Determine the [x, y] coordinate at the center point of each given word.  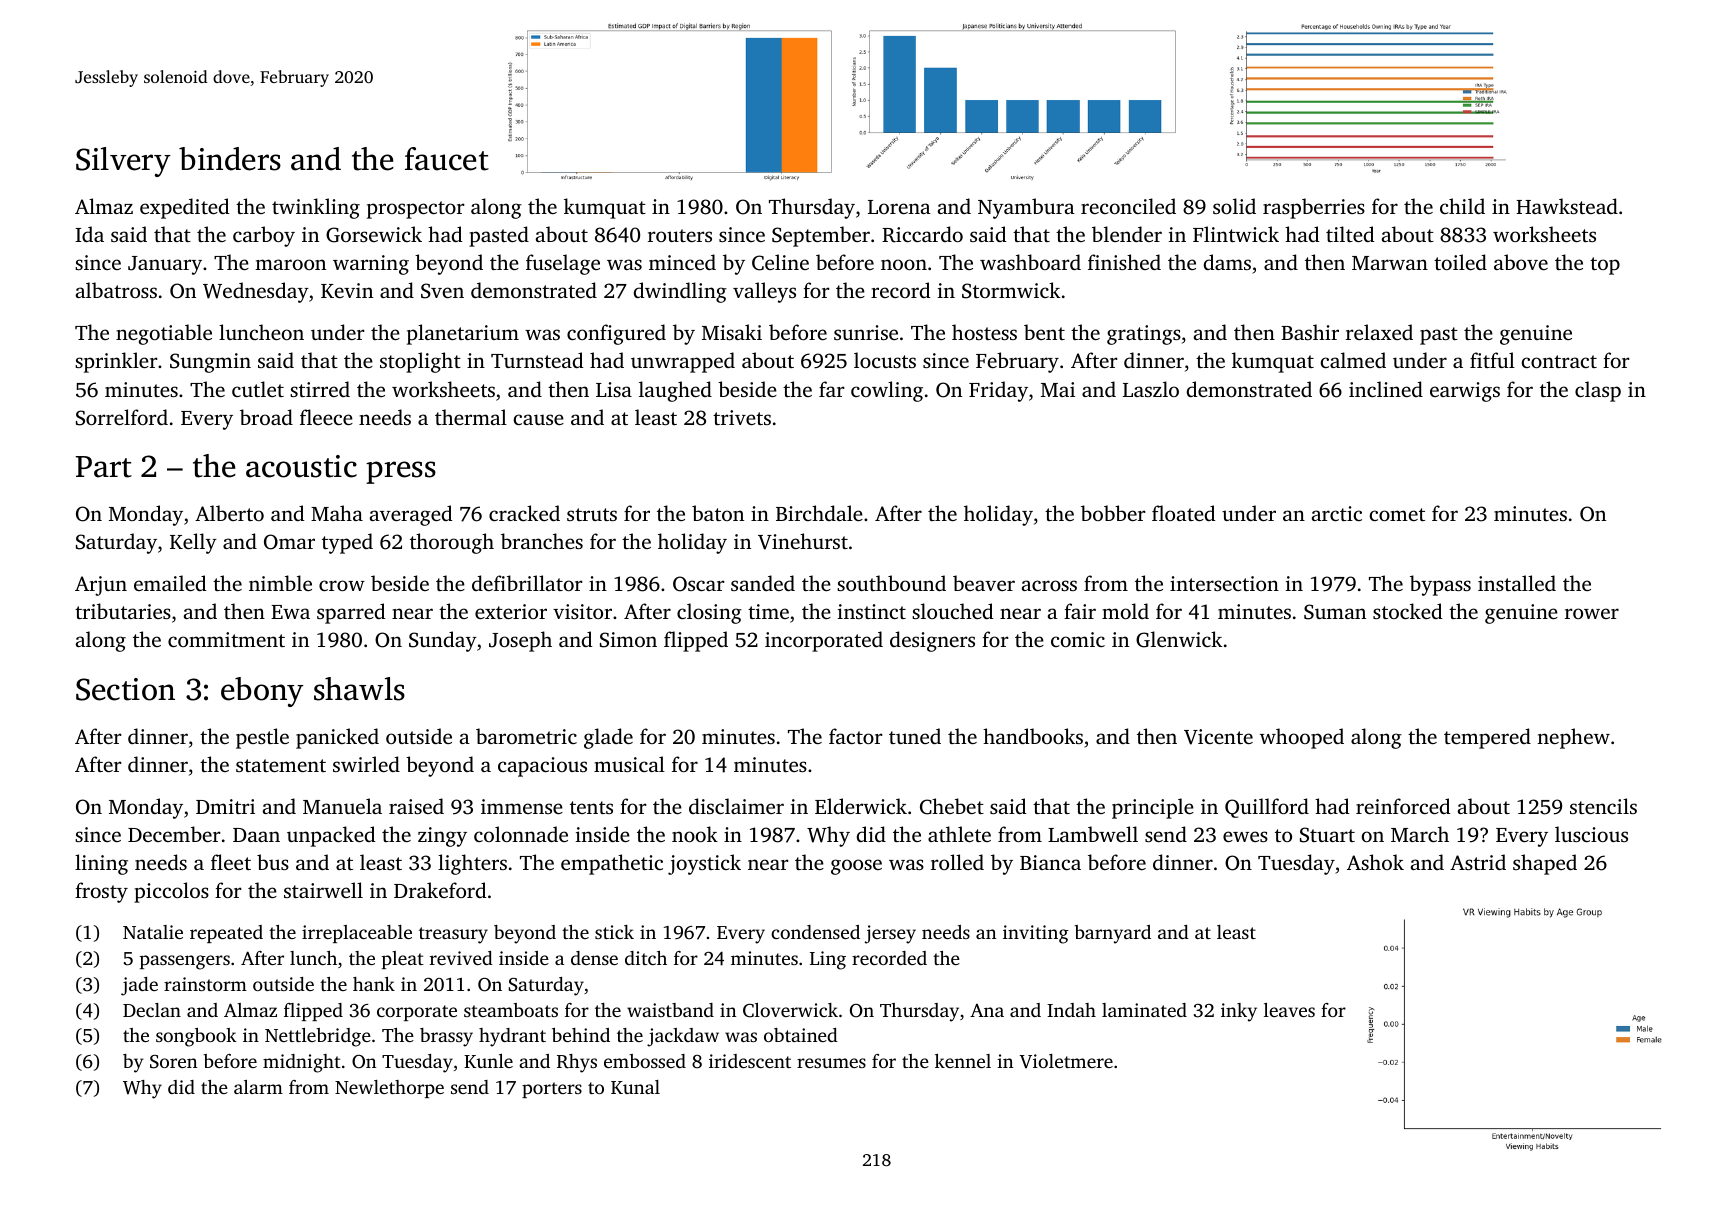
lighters [472, 864]
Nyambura [1026, 208]
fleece [326, 417]
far [832, 389]
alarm [258, 1087]
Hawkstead [1567, 206]
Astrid [1478, 862]
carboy [264, 236]
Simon [628, 640]
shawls [359, 689]
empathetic [612, 864]
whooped [1302, 738]
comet [1397, 514]
